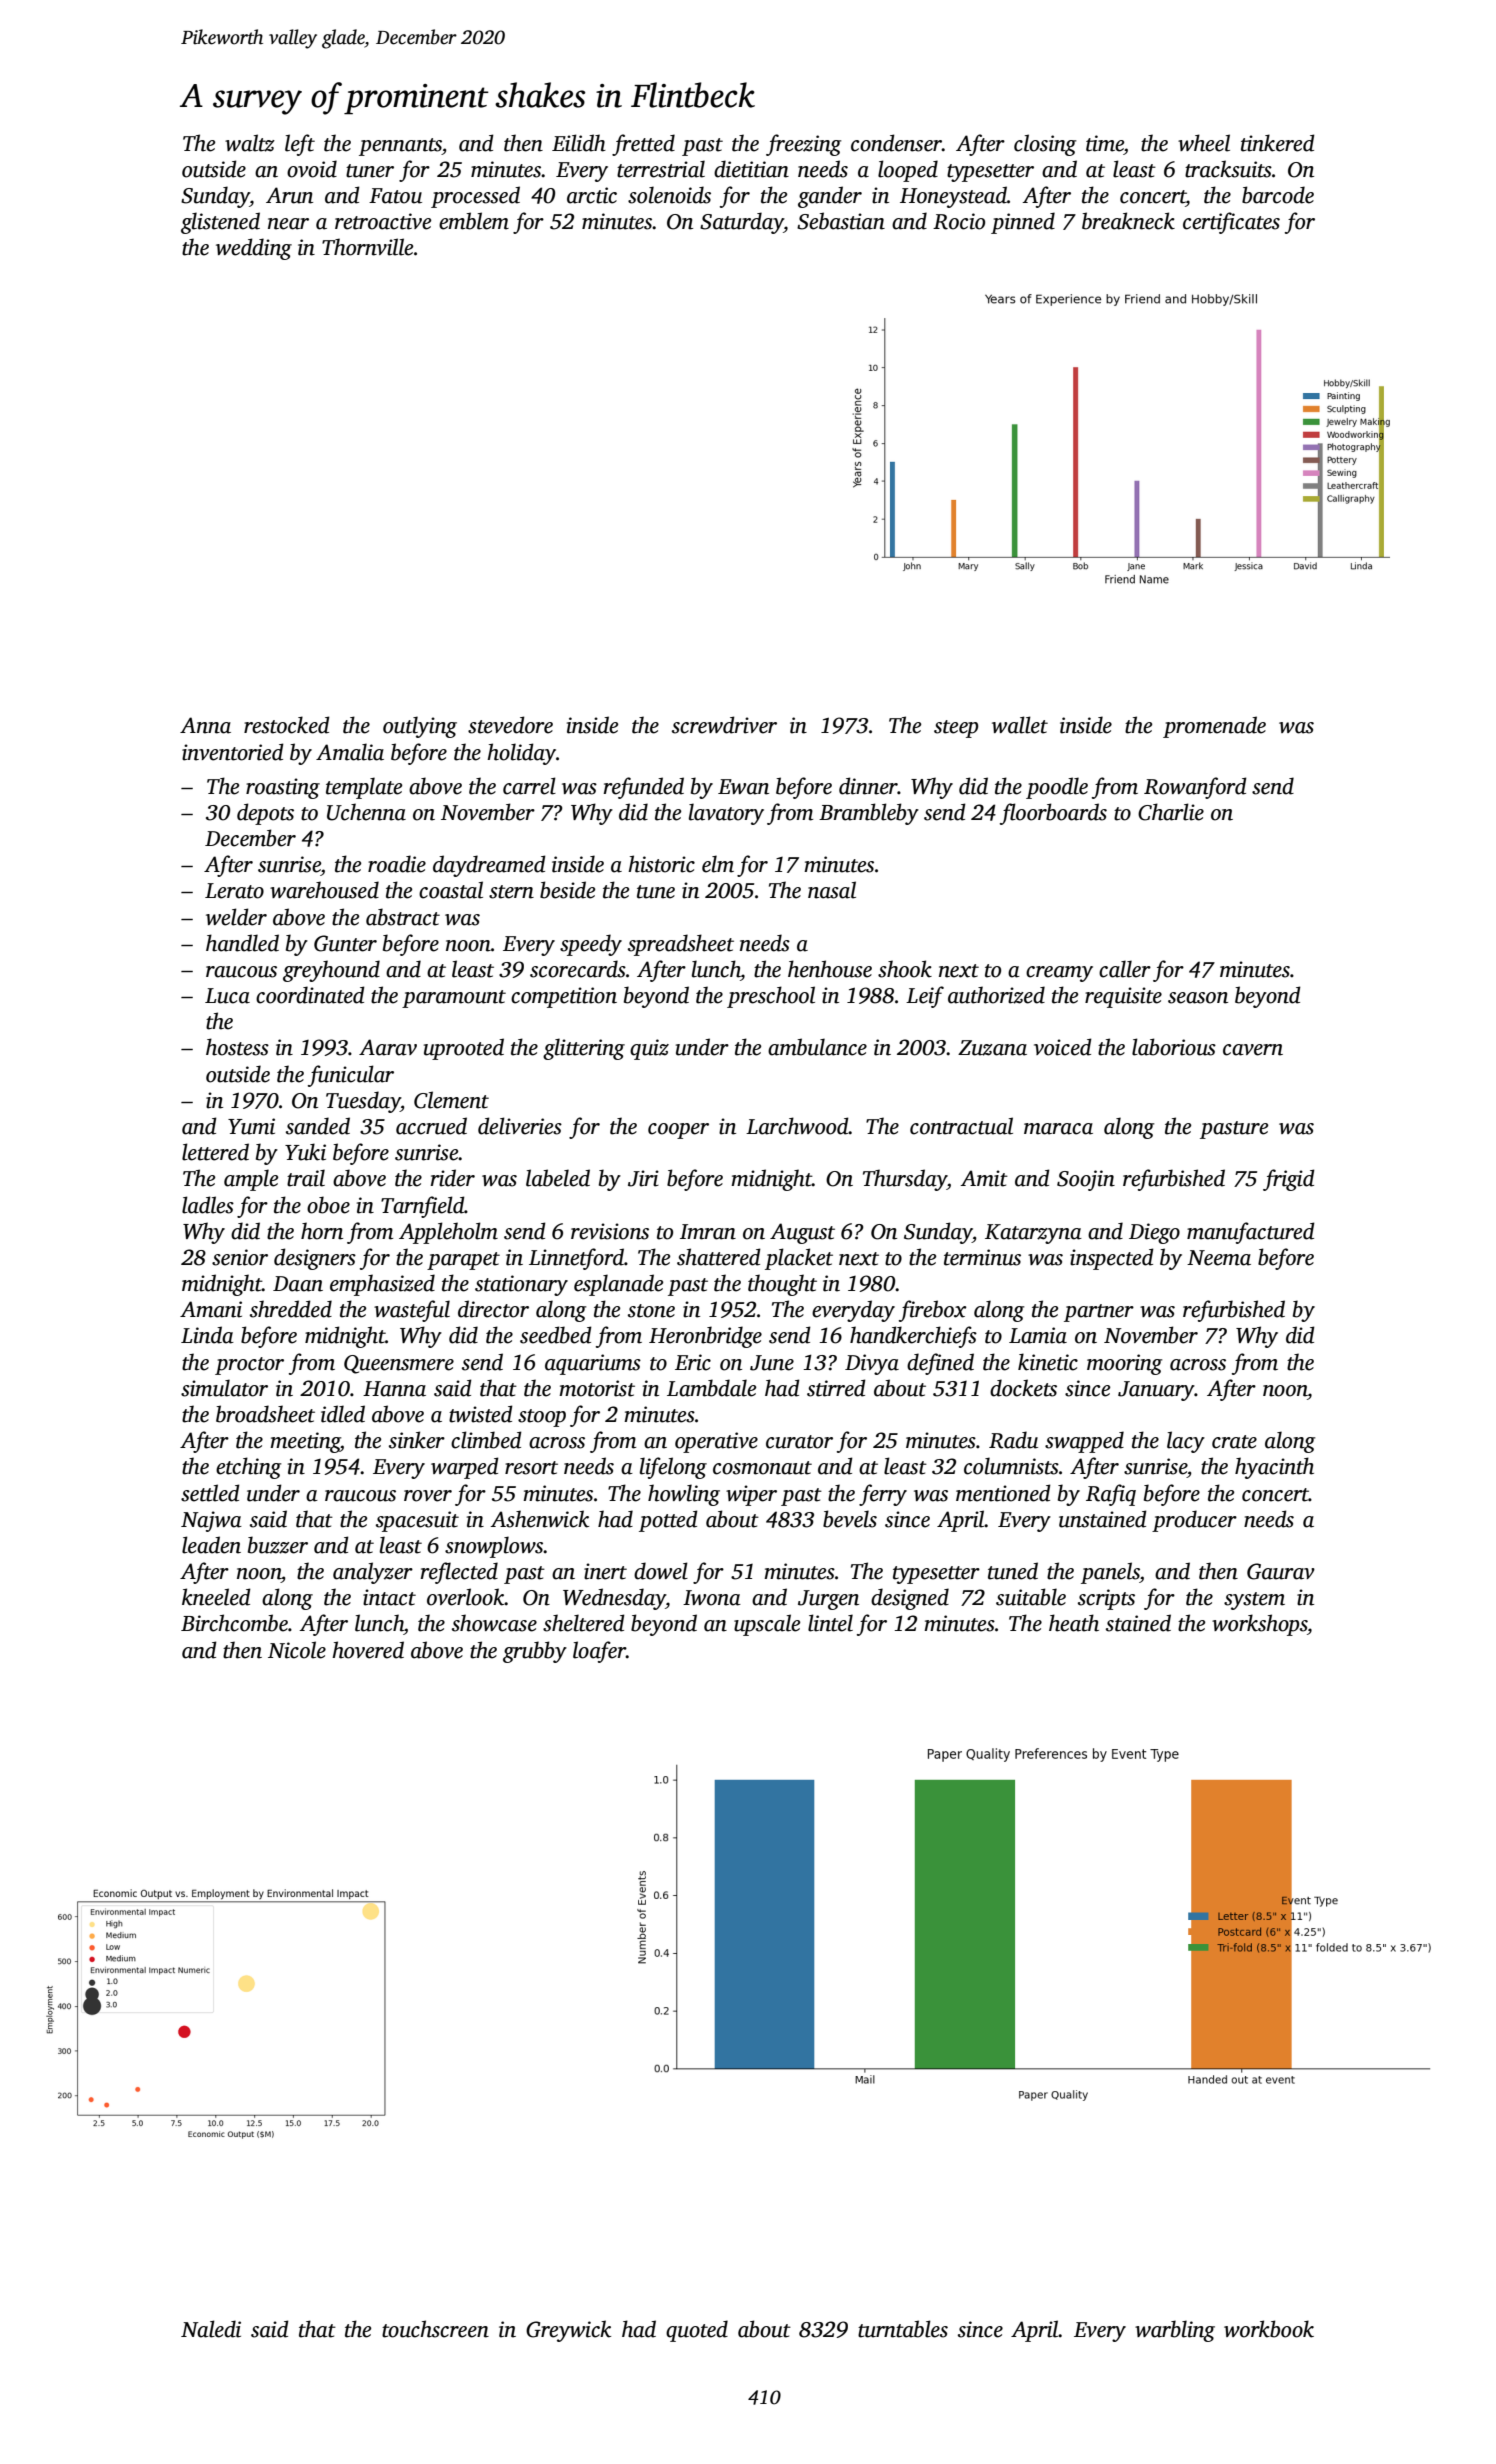 The width and height of the image is (1496, 2464). Describe the element at coordinates (584, 1049) in the image. I see `glittering` at that location.
